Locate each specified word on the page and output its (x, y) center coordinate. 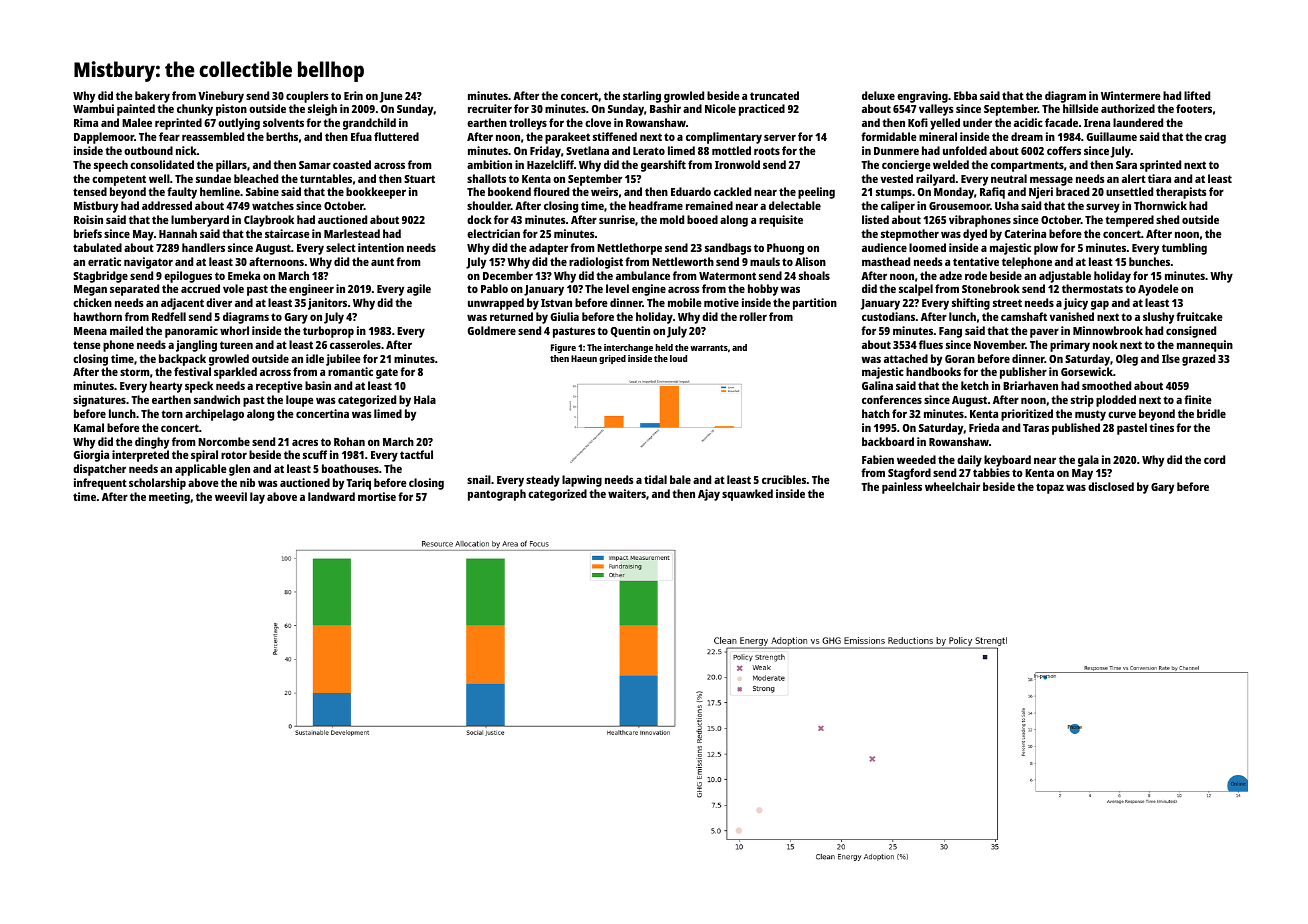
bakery (152, 97)
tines (1161, 427)
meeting (169, 498)
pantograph (497, 495)
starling (642, 97)
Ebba (965, 95)
